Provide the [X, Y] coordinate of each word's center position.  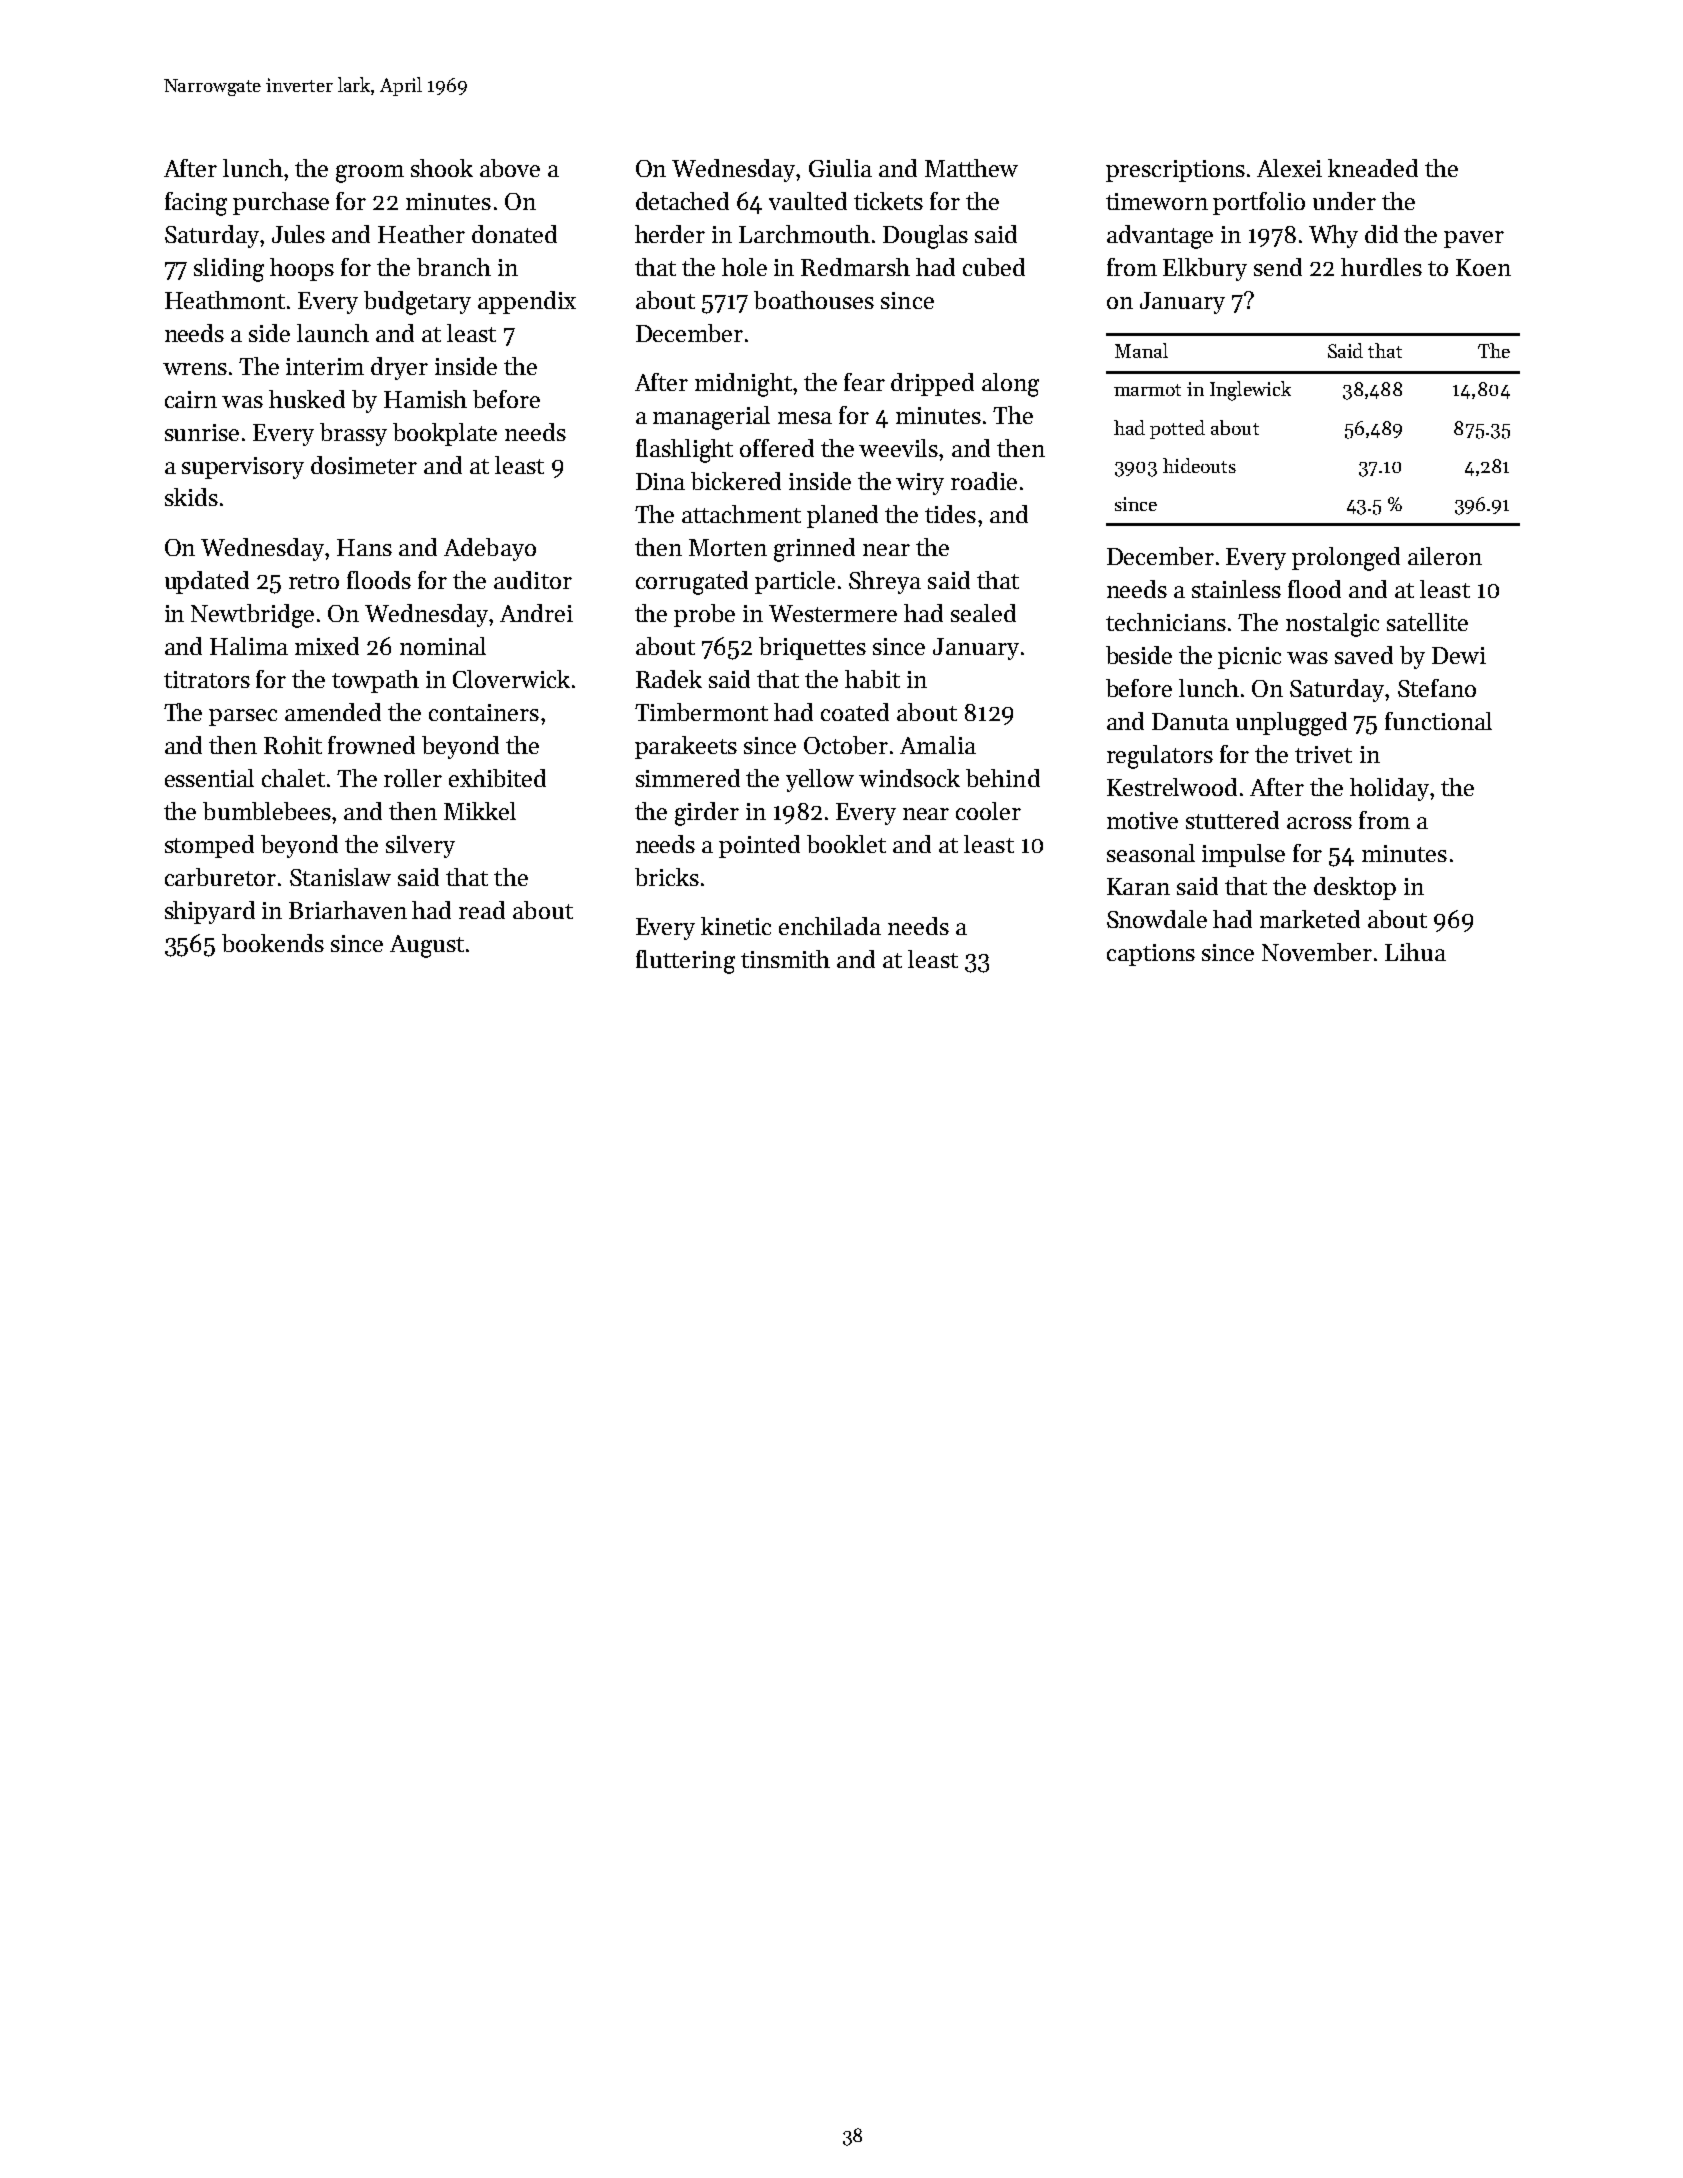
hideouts [1199, 465]
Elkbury [1205, 269]
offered [777, 448]
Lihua [1415, 952]
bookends [273, 943]
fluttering [685, 962]
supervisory [243, 468]
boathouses [814, 300]
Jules [298, 234]
